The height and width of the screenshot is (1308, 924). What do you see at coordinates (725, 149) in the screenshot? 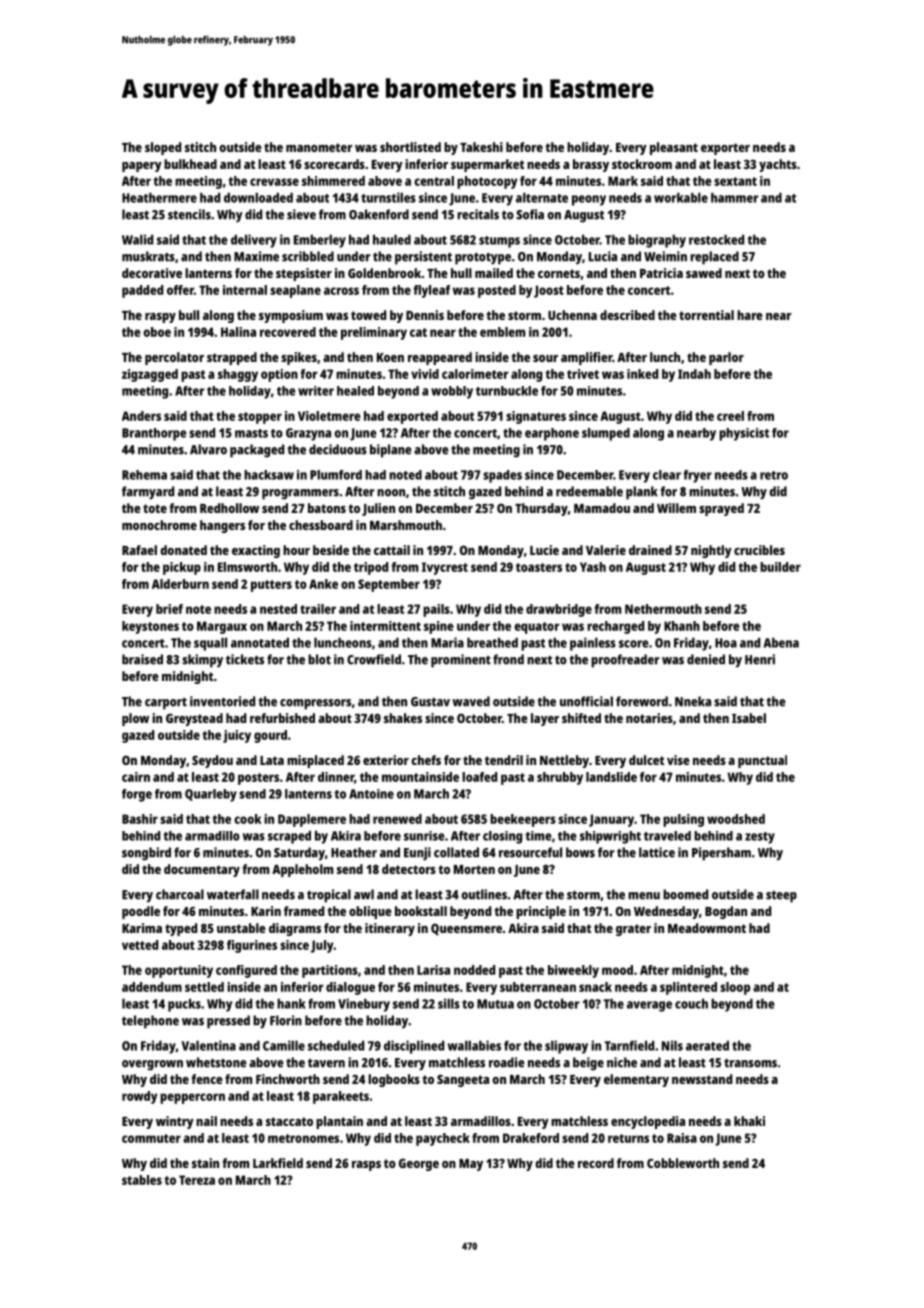
I see `exporter` at bounding box center [725, 149].
